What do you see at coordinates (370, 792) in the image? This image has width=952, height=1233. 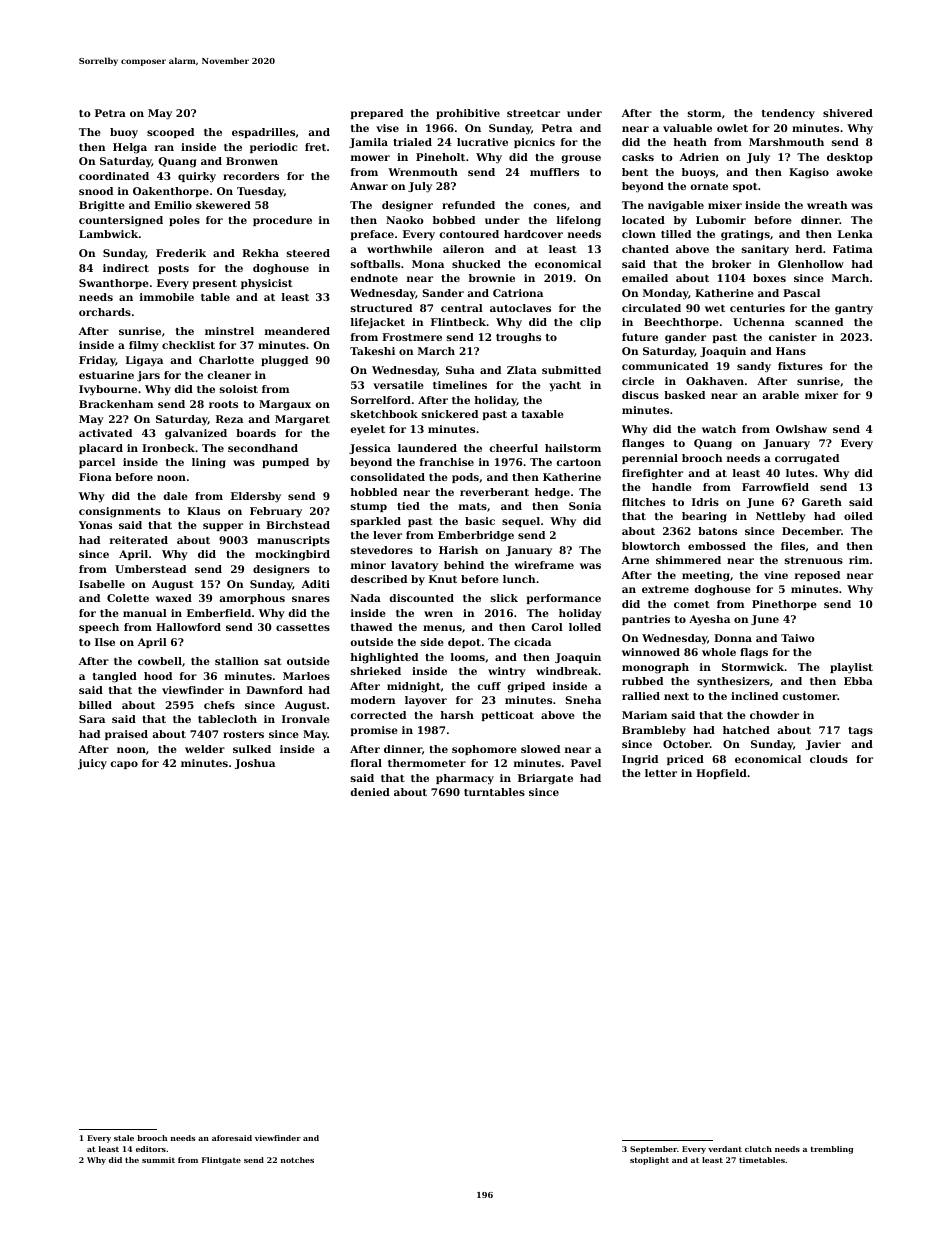 I see `denied` at bounding box center [370, 792].
